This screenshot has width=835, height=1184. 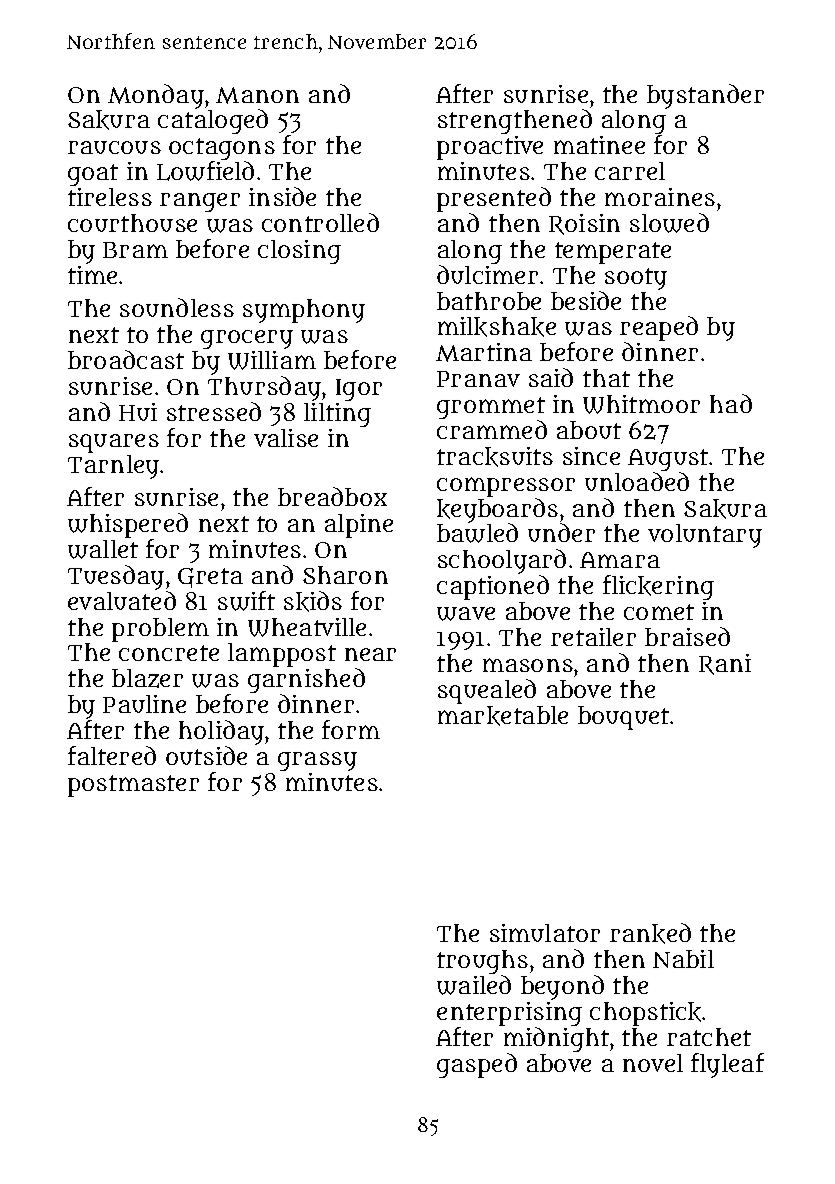 What do you see at coordinates (206, 755) in the screenshot?
I see `outside` at bounding box center [206, 755].
